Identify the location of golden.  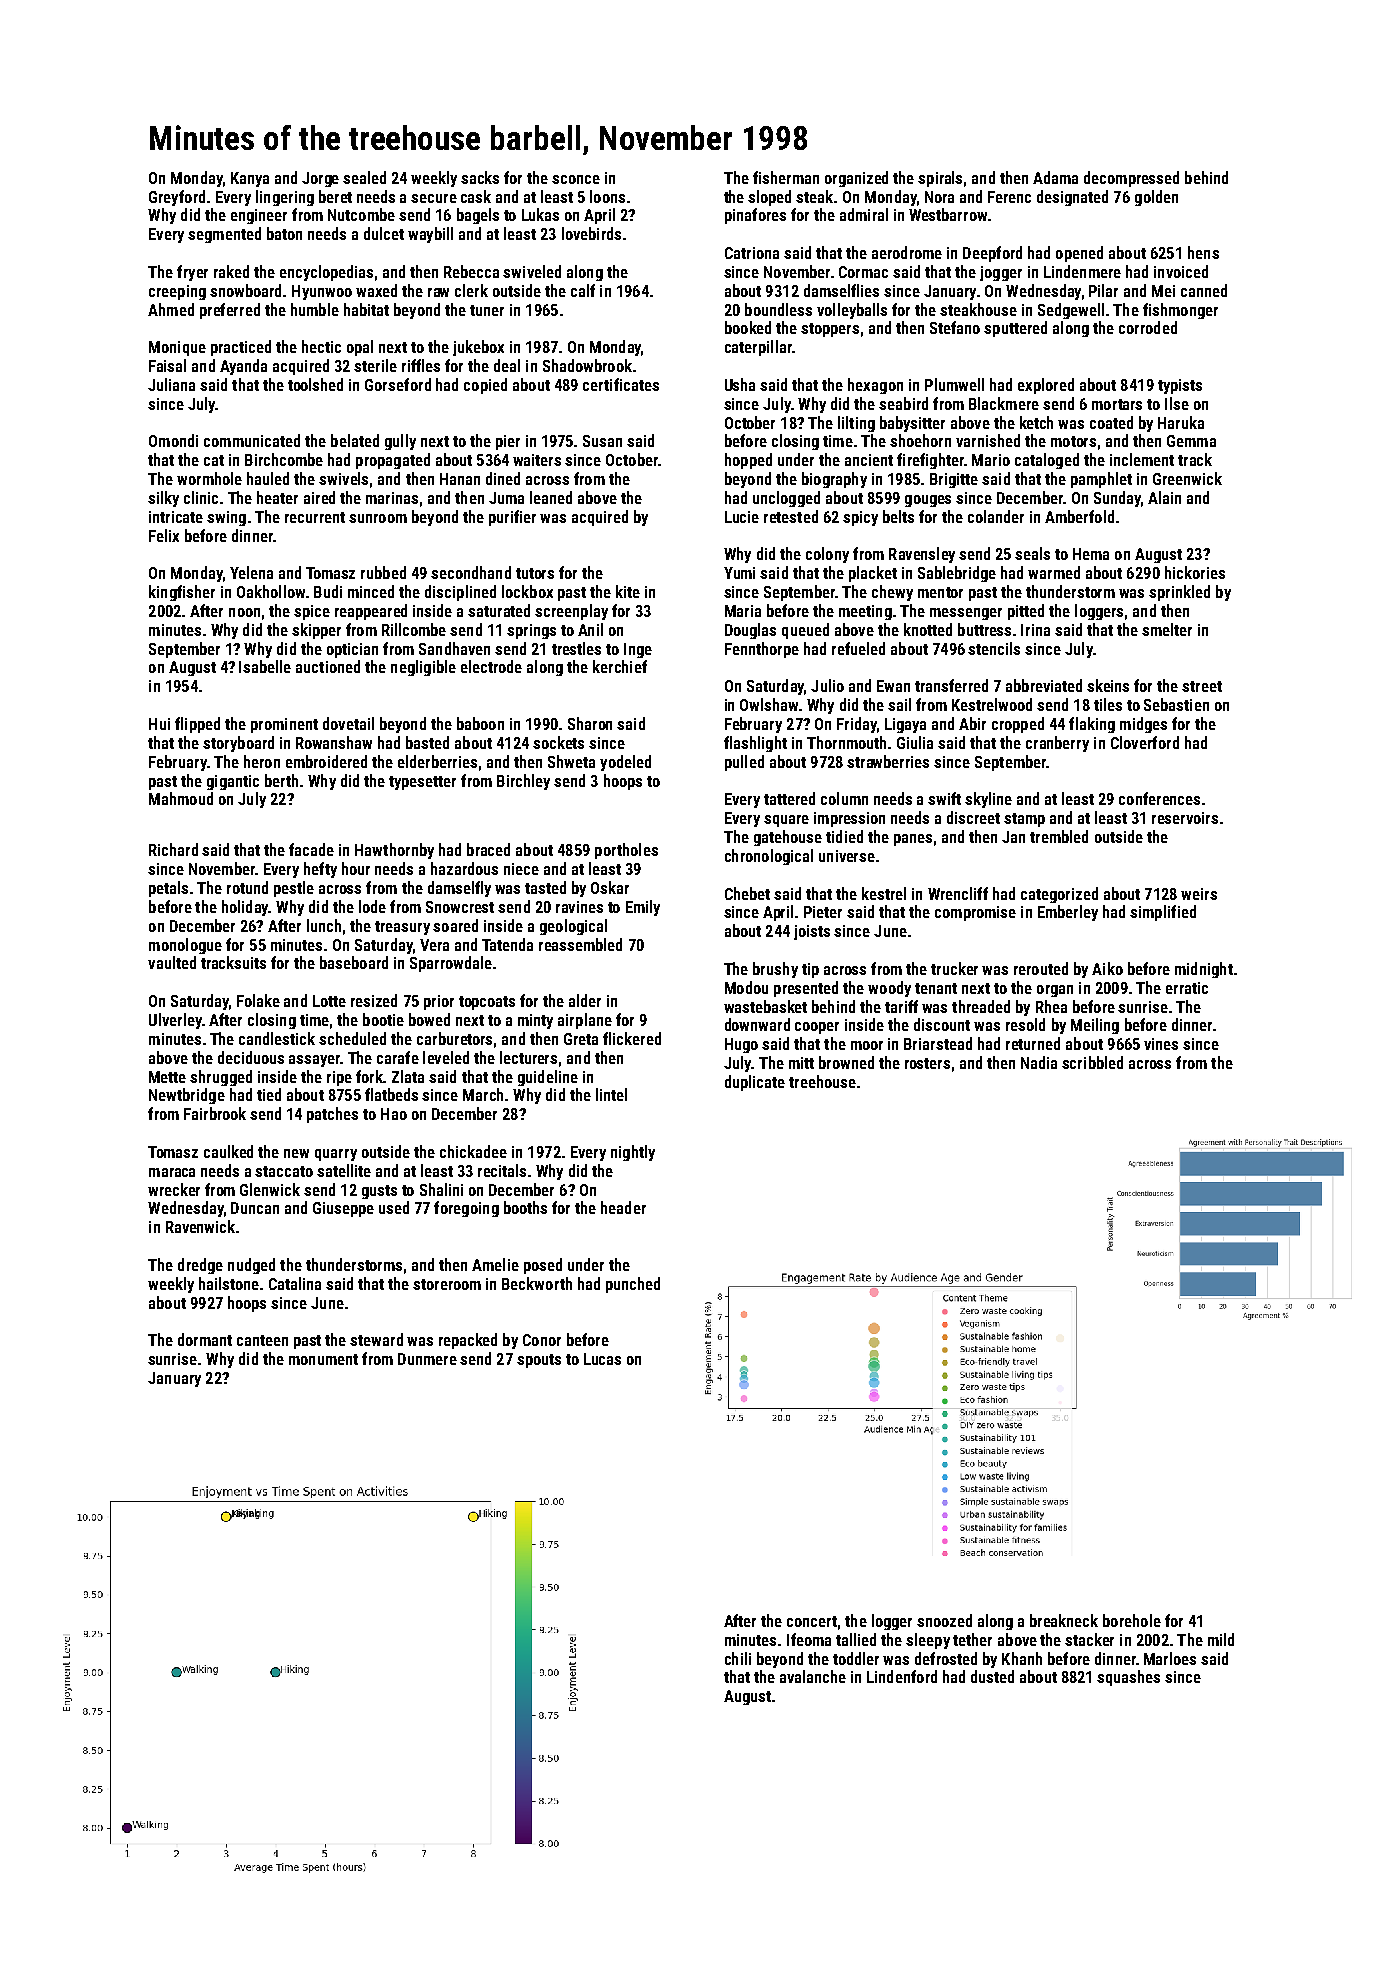
(1156, 198).
